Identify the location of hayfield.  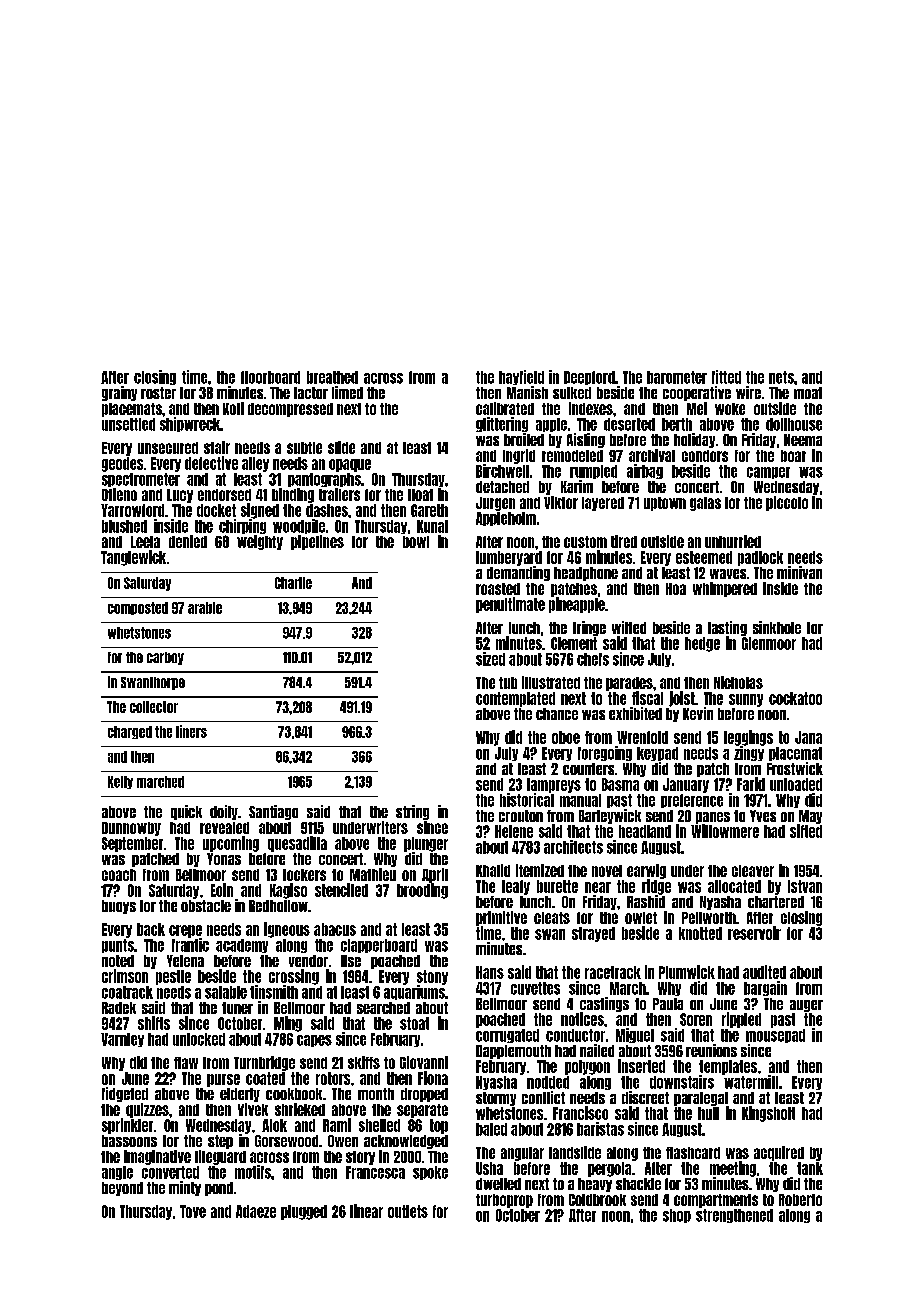
(521, 377).
